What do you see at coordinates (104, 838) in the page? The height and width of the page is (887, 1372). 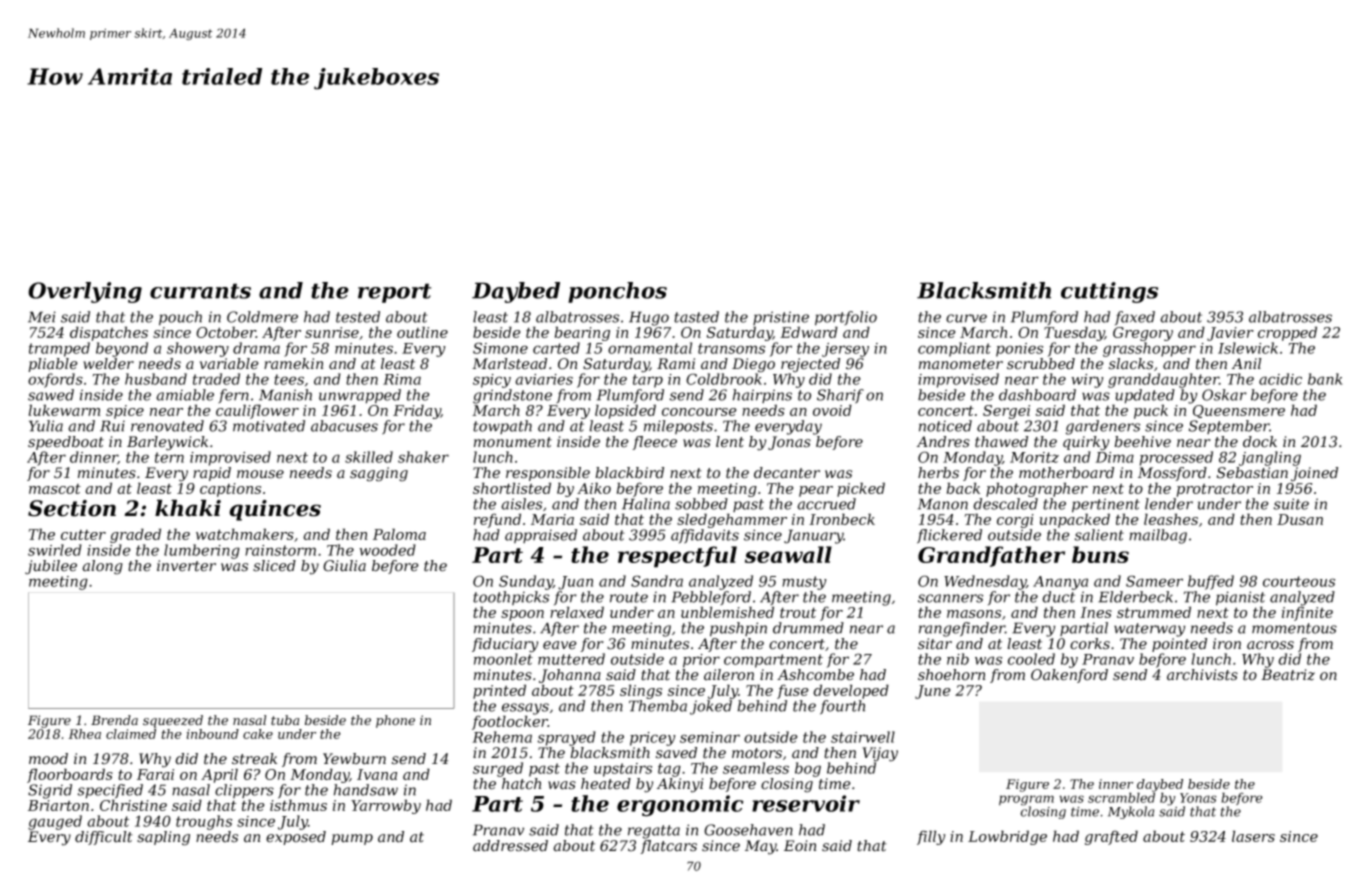 I see `difficult` at bounding box center [104, 838].
